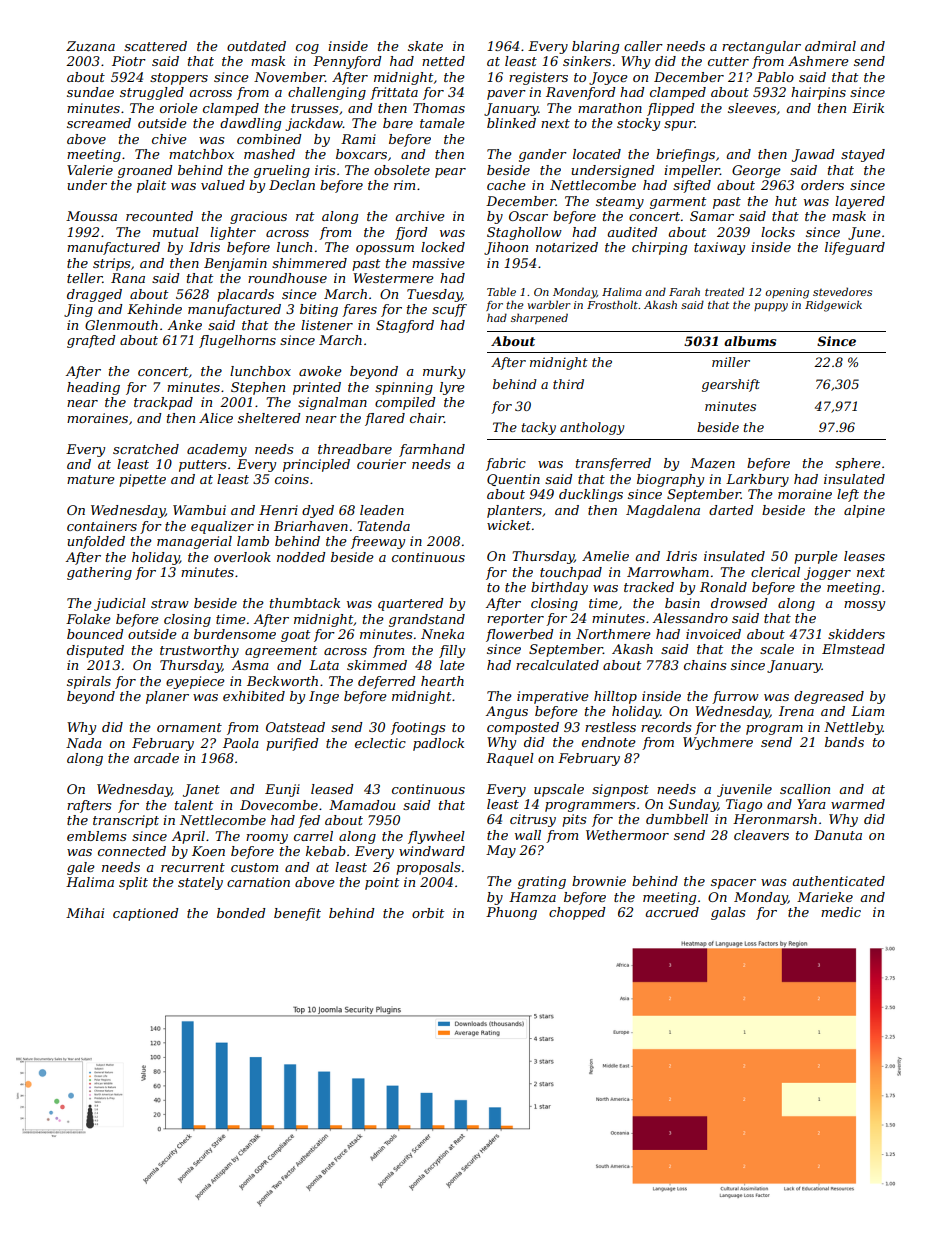  What do you see at coordinates (241, 743) in the screenshot?
I see `Paola` at bounding box center [241, 743].
